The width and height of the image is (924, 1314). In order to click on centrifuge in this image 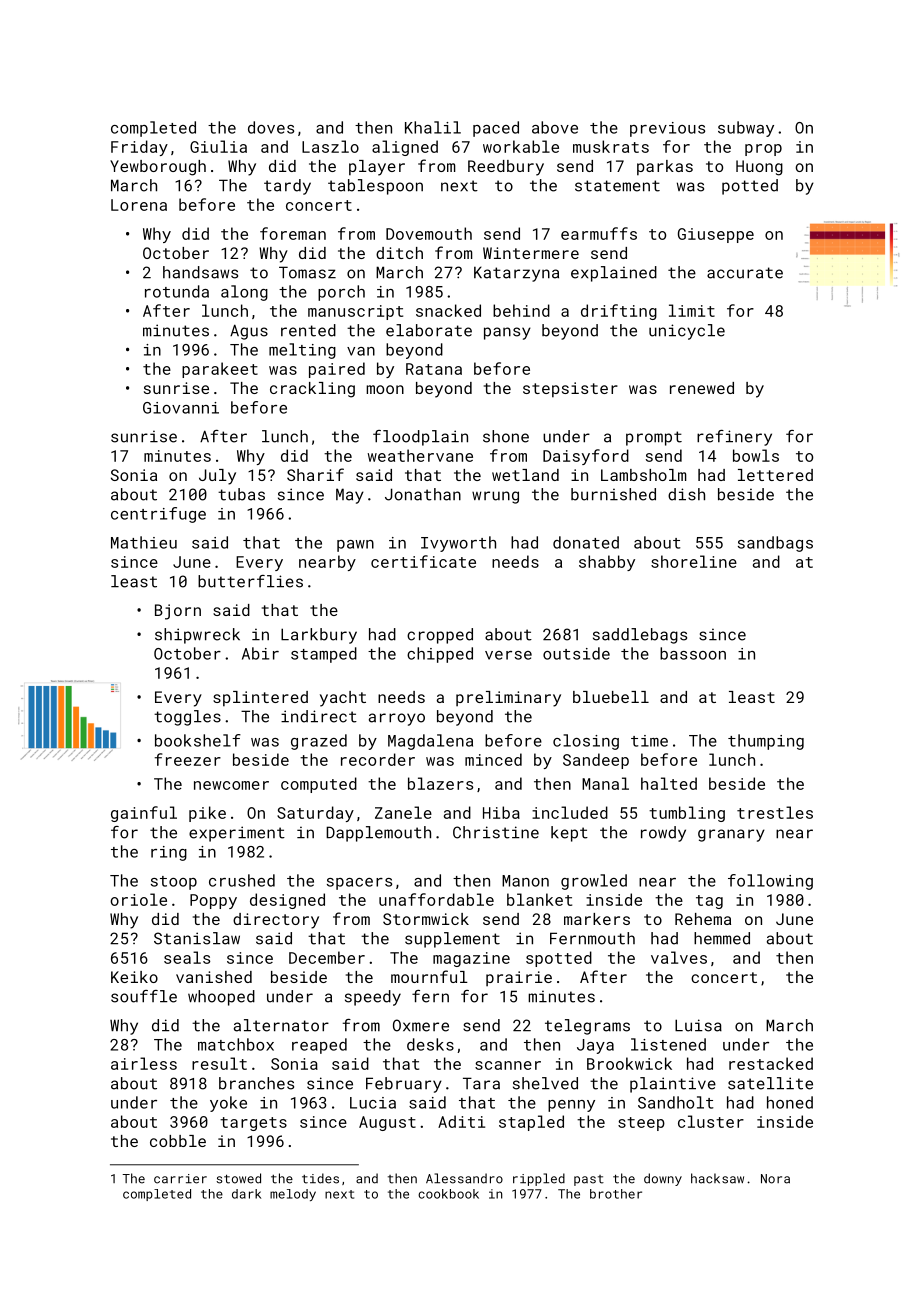, I will do `click(158, 515)`.
